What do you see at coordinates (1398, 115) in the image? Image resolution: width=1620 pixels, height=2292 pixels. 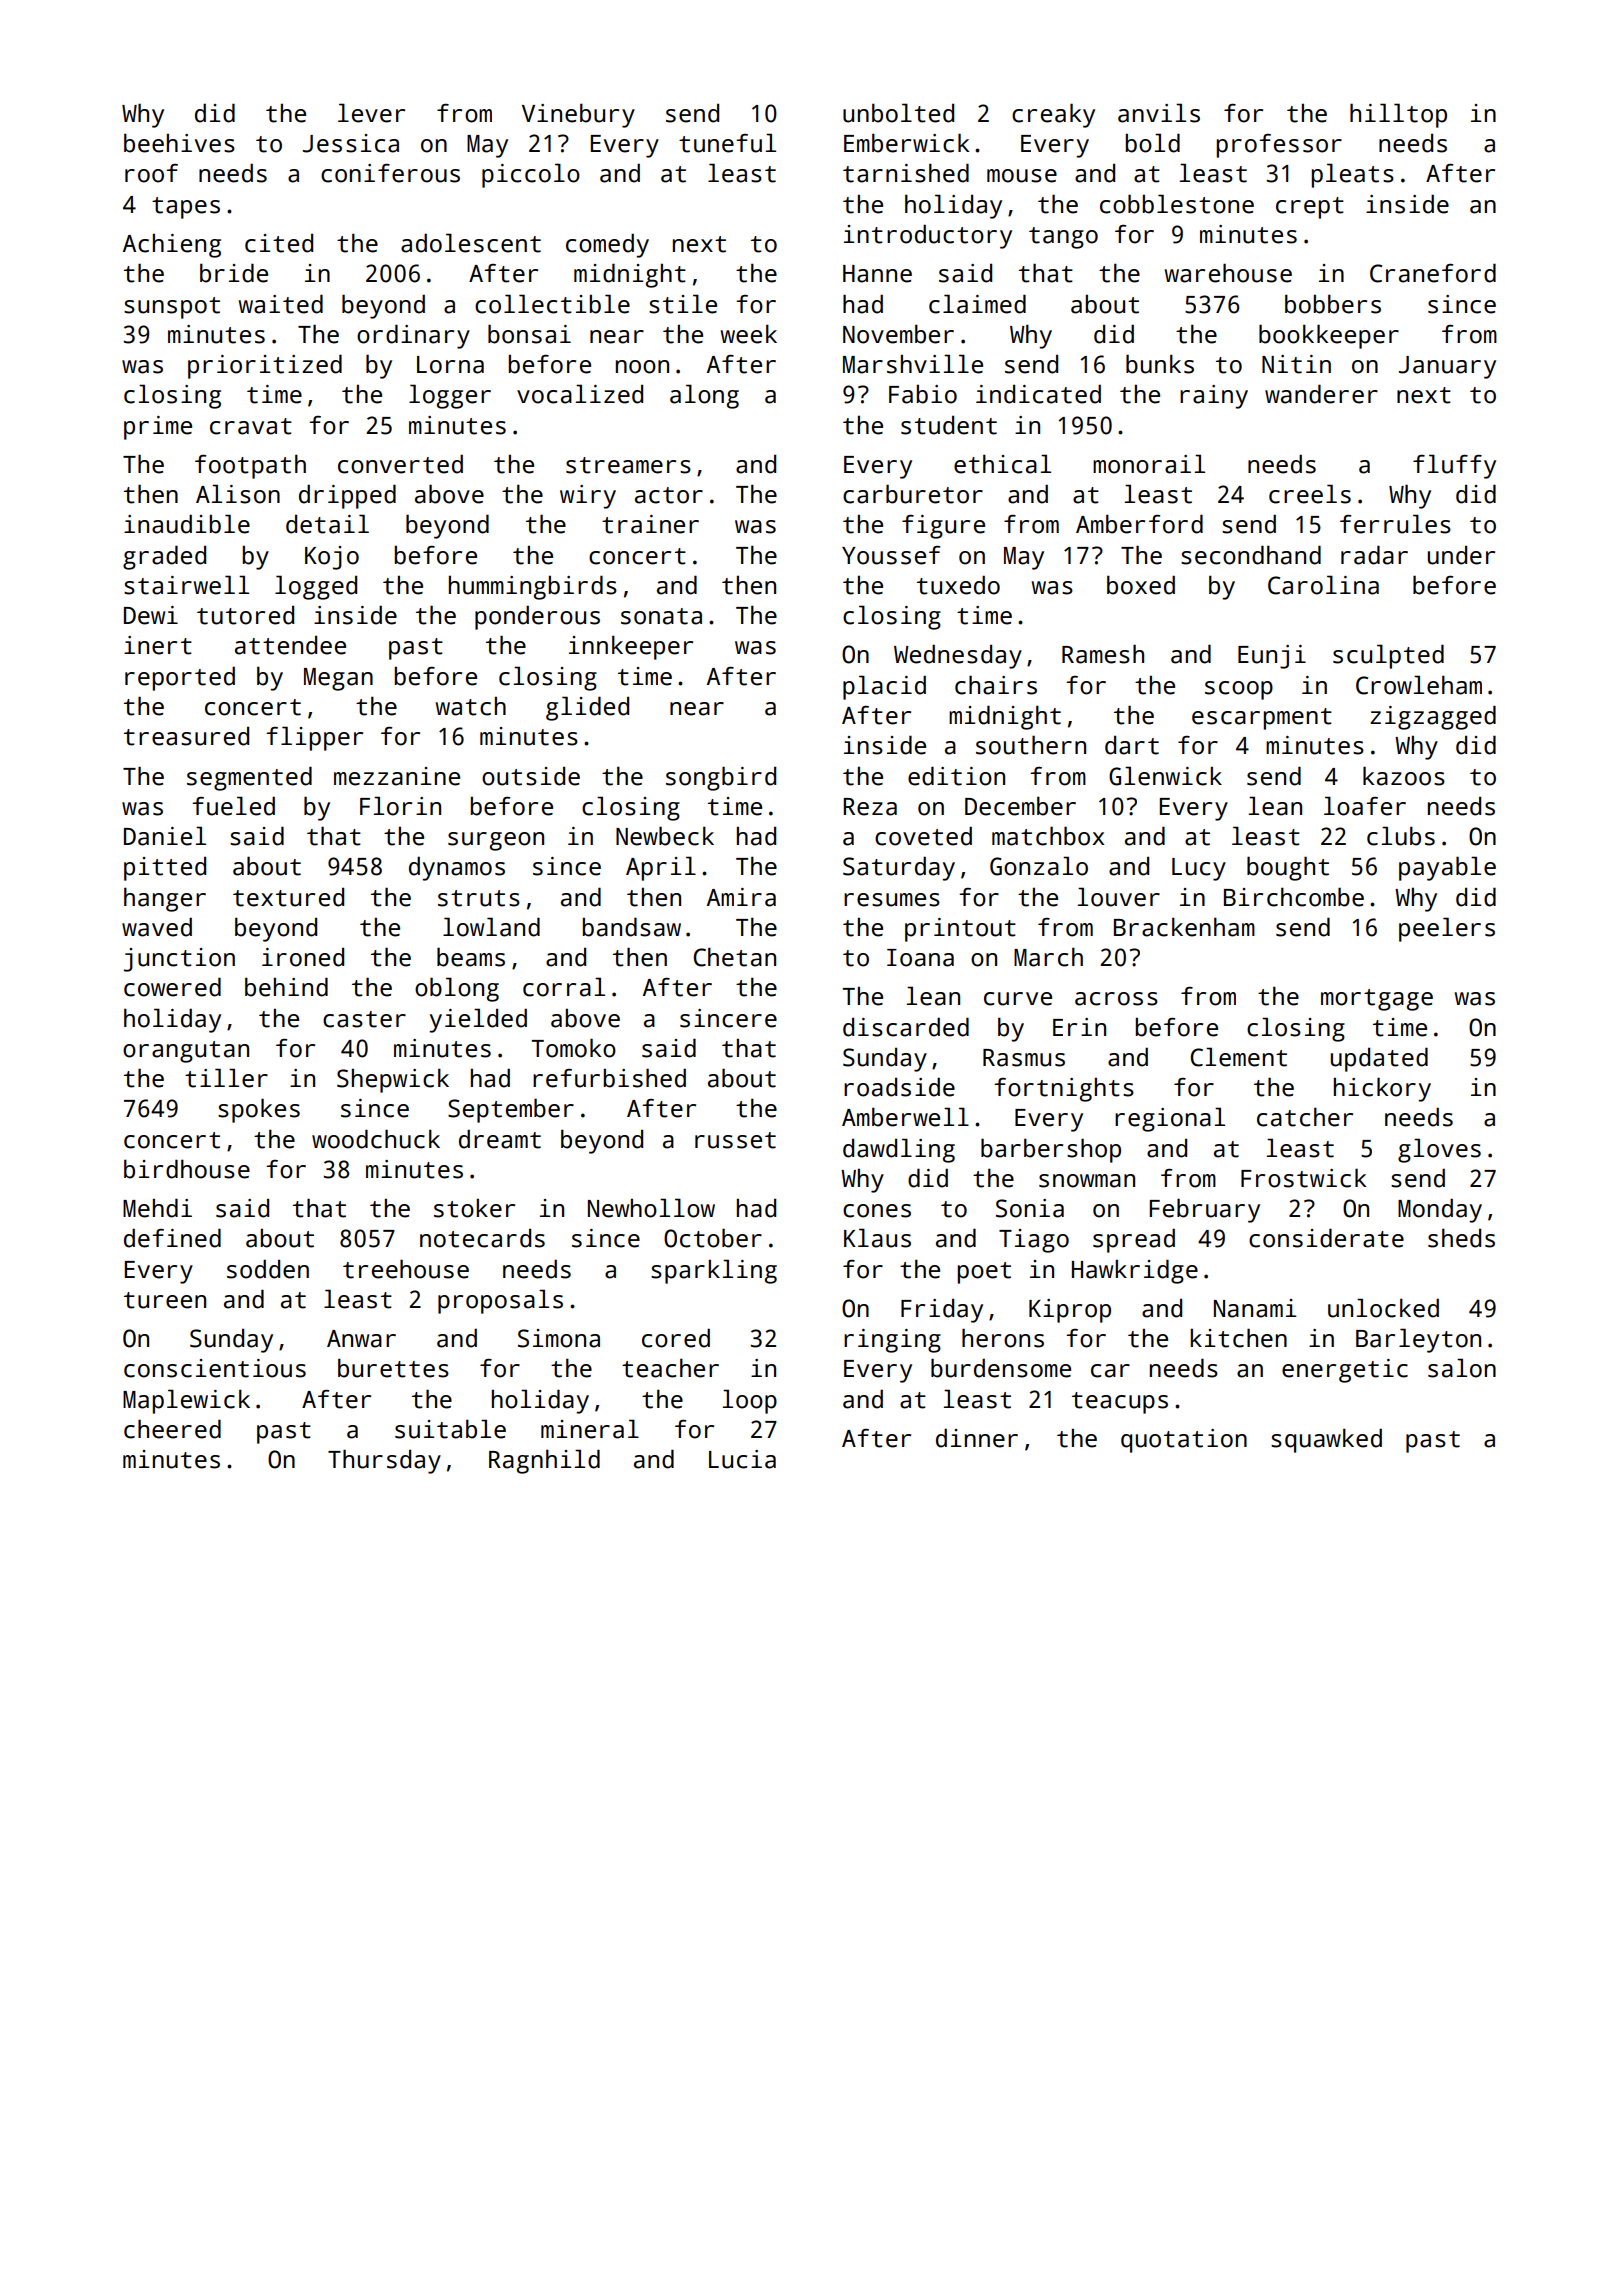 I see `hilltop` at bounding box center [1398, 115].
